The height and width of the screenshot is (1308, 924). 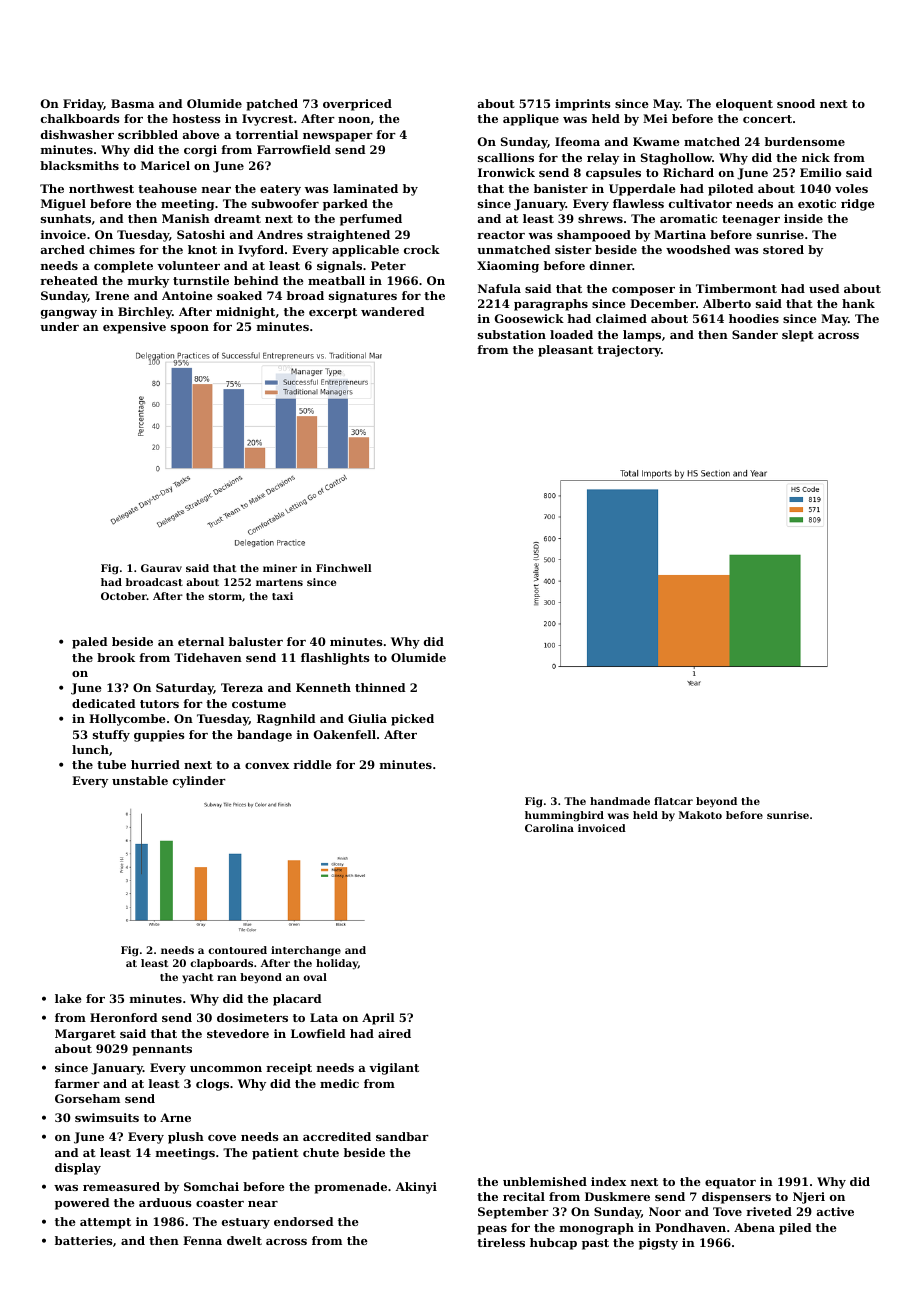 I want to click on flatcar, so click(x=673, y=801).
